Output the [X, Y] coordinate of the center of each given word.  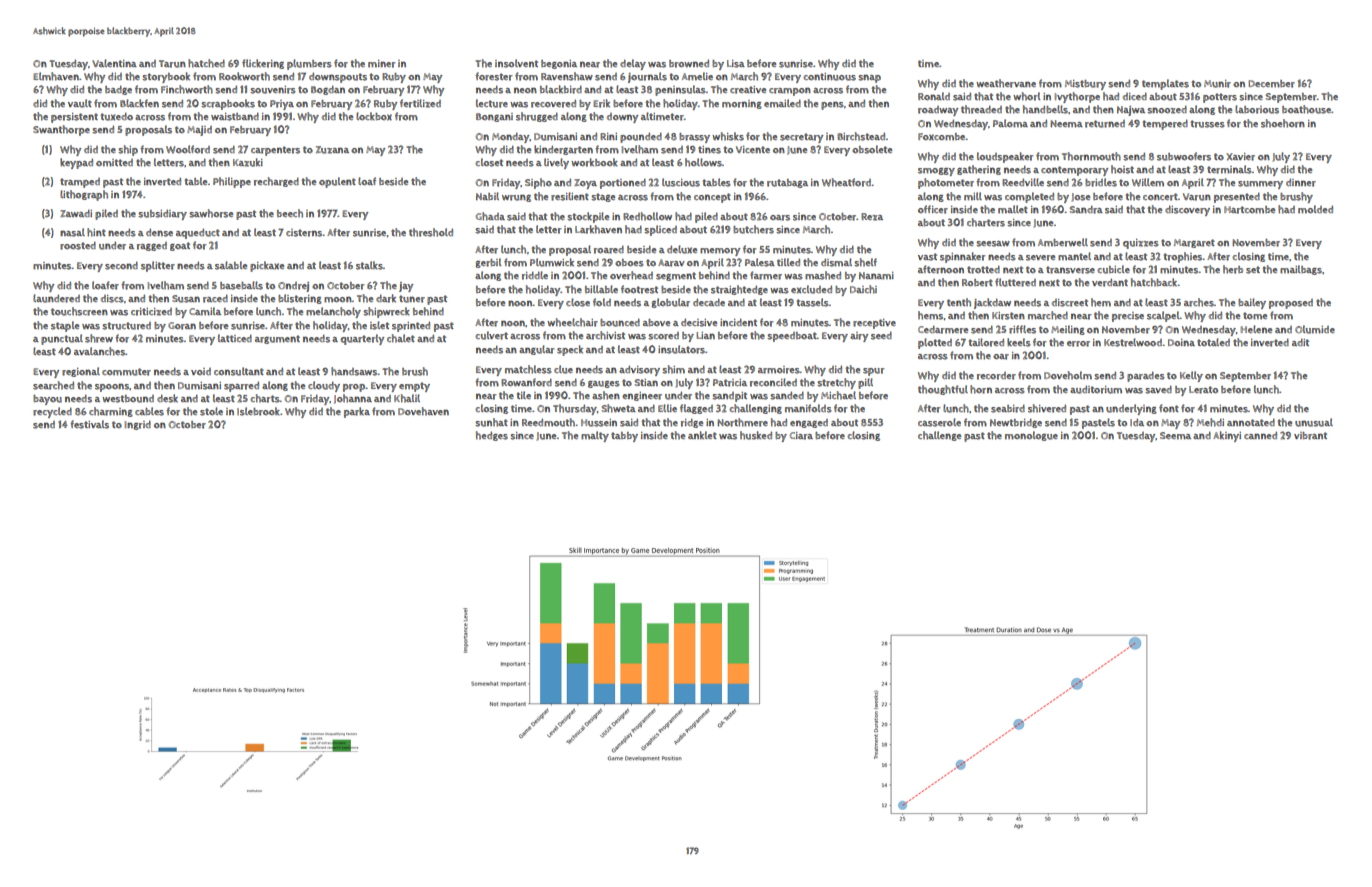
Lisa [736, 64]
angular [537, 350]
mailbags [1301, 270]
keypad [76, 163]
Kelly [1191, 376]
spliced [660, 230]
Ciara [801, 436]
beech [290, 213]
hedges [492, 436]
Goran [182, 326]
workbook [594, 162]
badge [118, 90]
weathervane [1006, 83]
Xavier [1240, 157]
